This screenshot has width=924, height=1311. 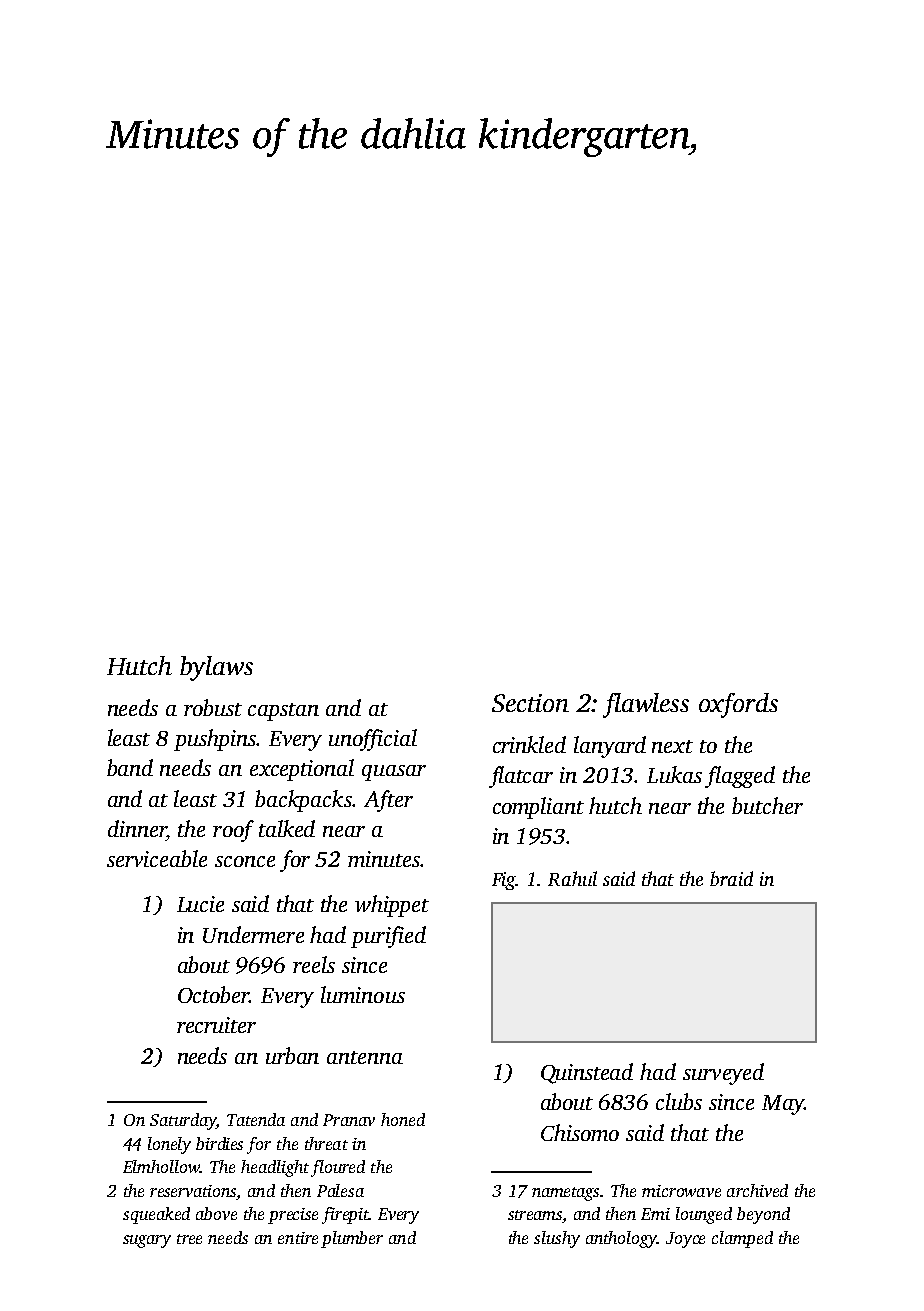 I want to click on Quinstead, so click(x=587, y=1073).
